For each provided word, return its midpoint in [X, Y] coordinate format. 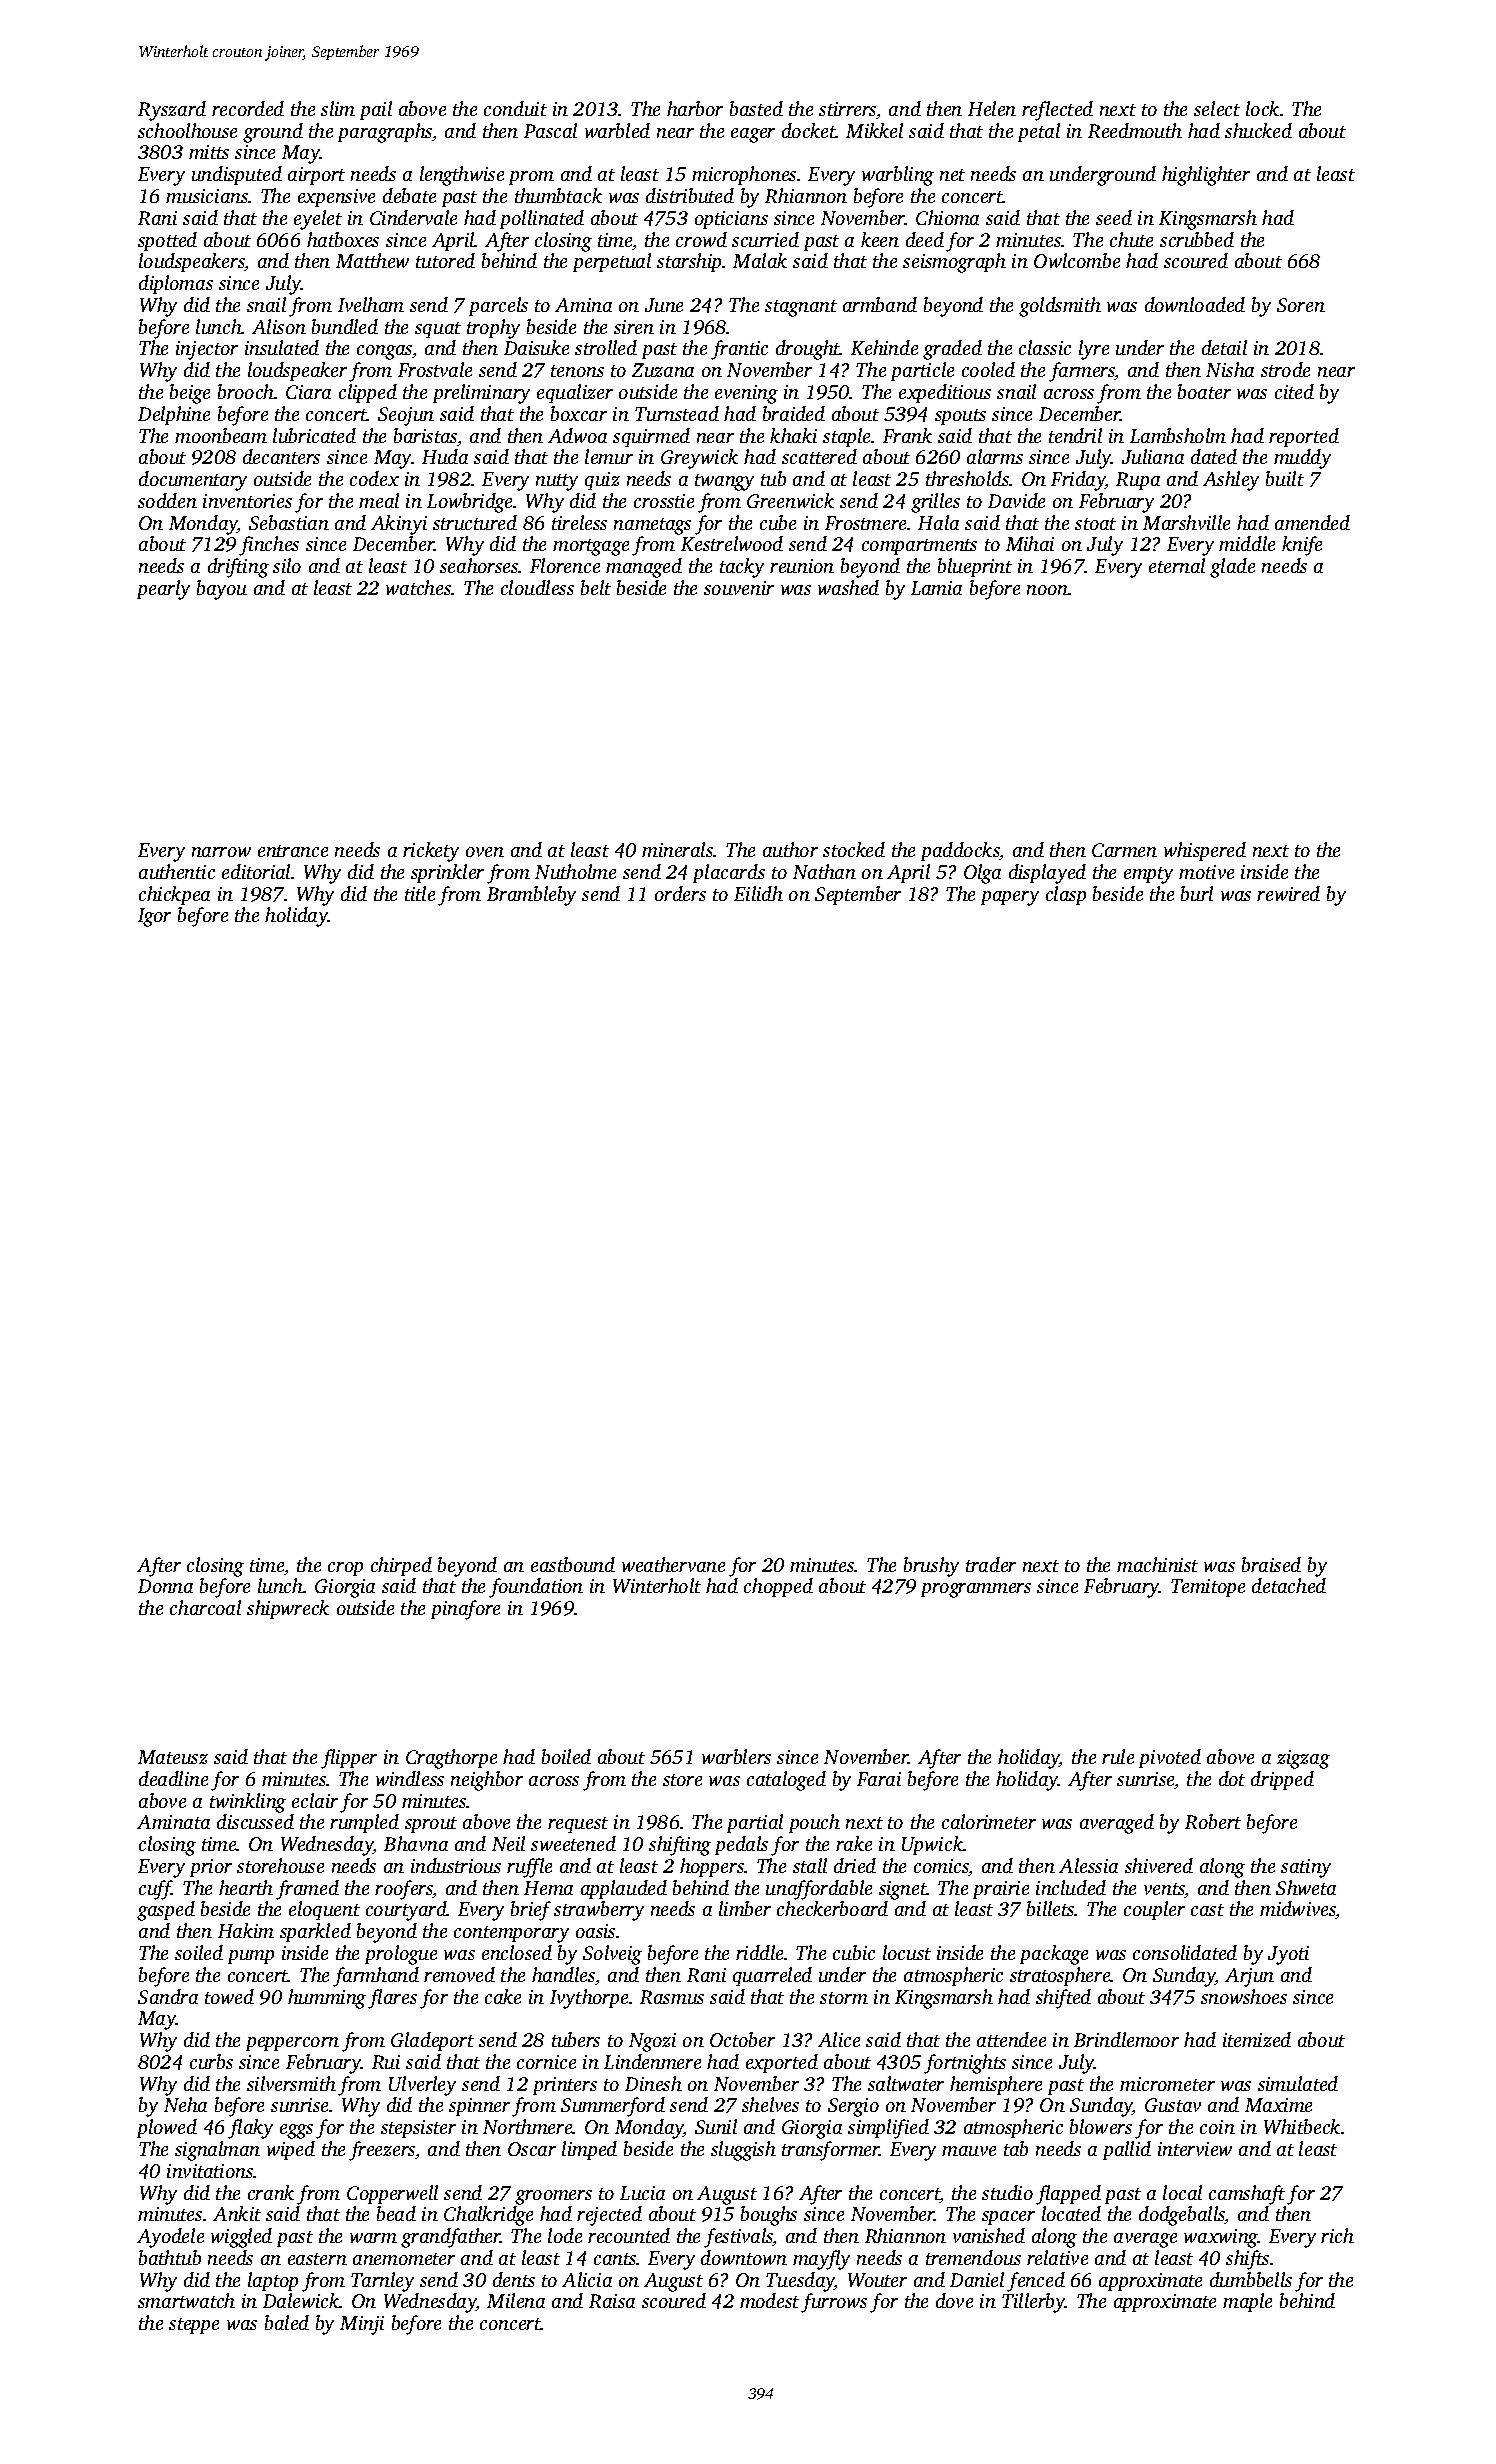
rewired [1288, 893]
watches [419, 587]
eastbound [573, 1564]
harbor [695, 108]
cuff [155, 1890]
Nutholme [575, 871]
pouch [814, 1823]
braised [1271, 1564]
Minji [362, 2325]
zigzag [1303, 1759]
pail [376, 110]
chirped [401, 1566]
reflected [1057, 111]
